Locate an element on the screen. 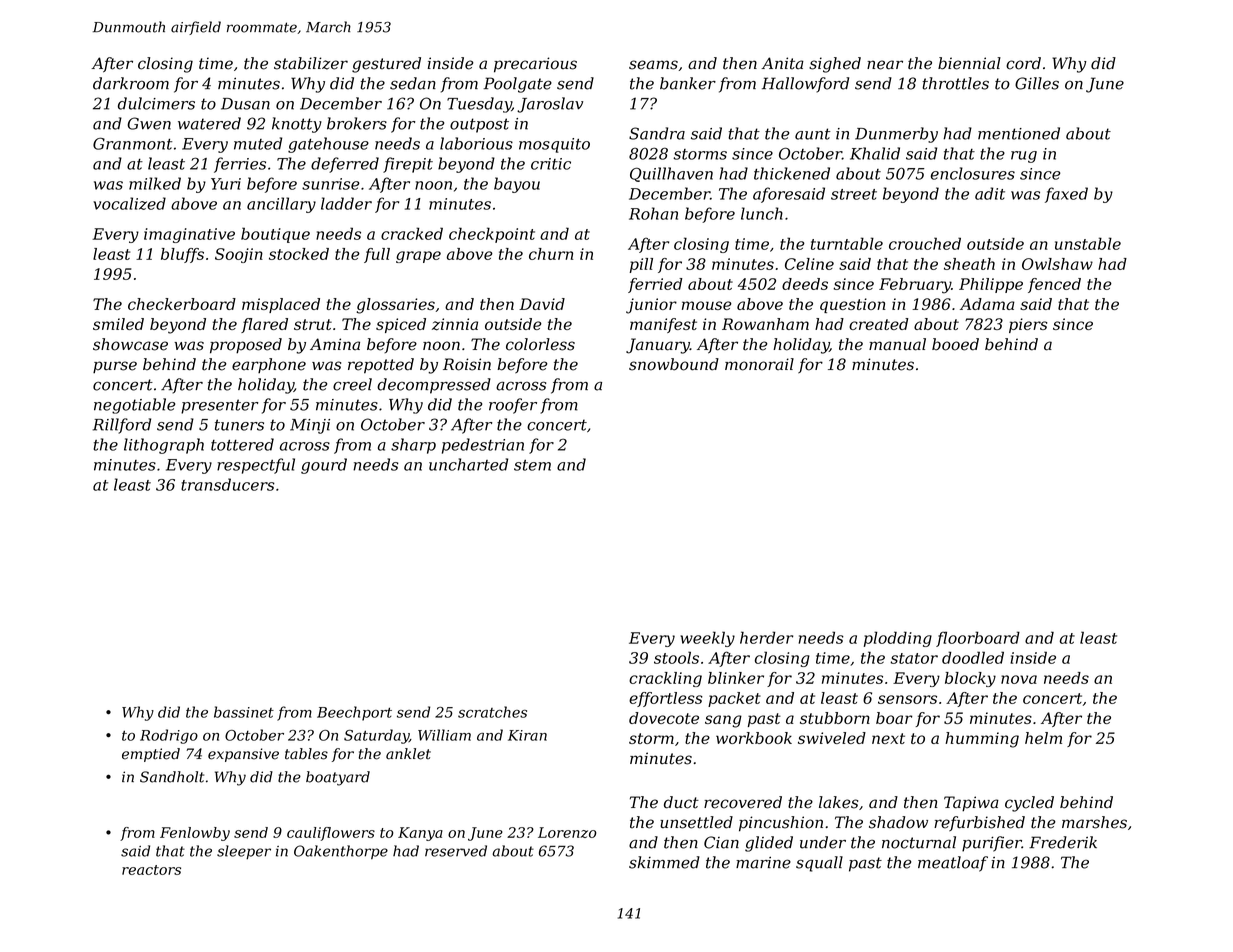 The image size is (1233, 952). banker is located at coordinates (688, 83).
